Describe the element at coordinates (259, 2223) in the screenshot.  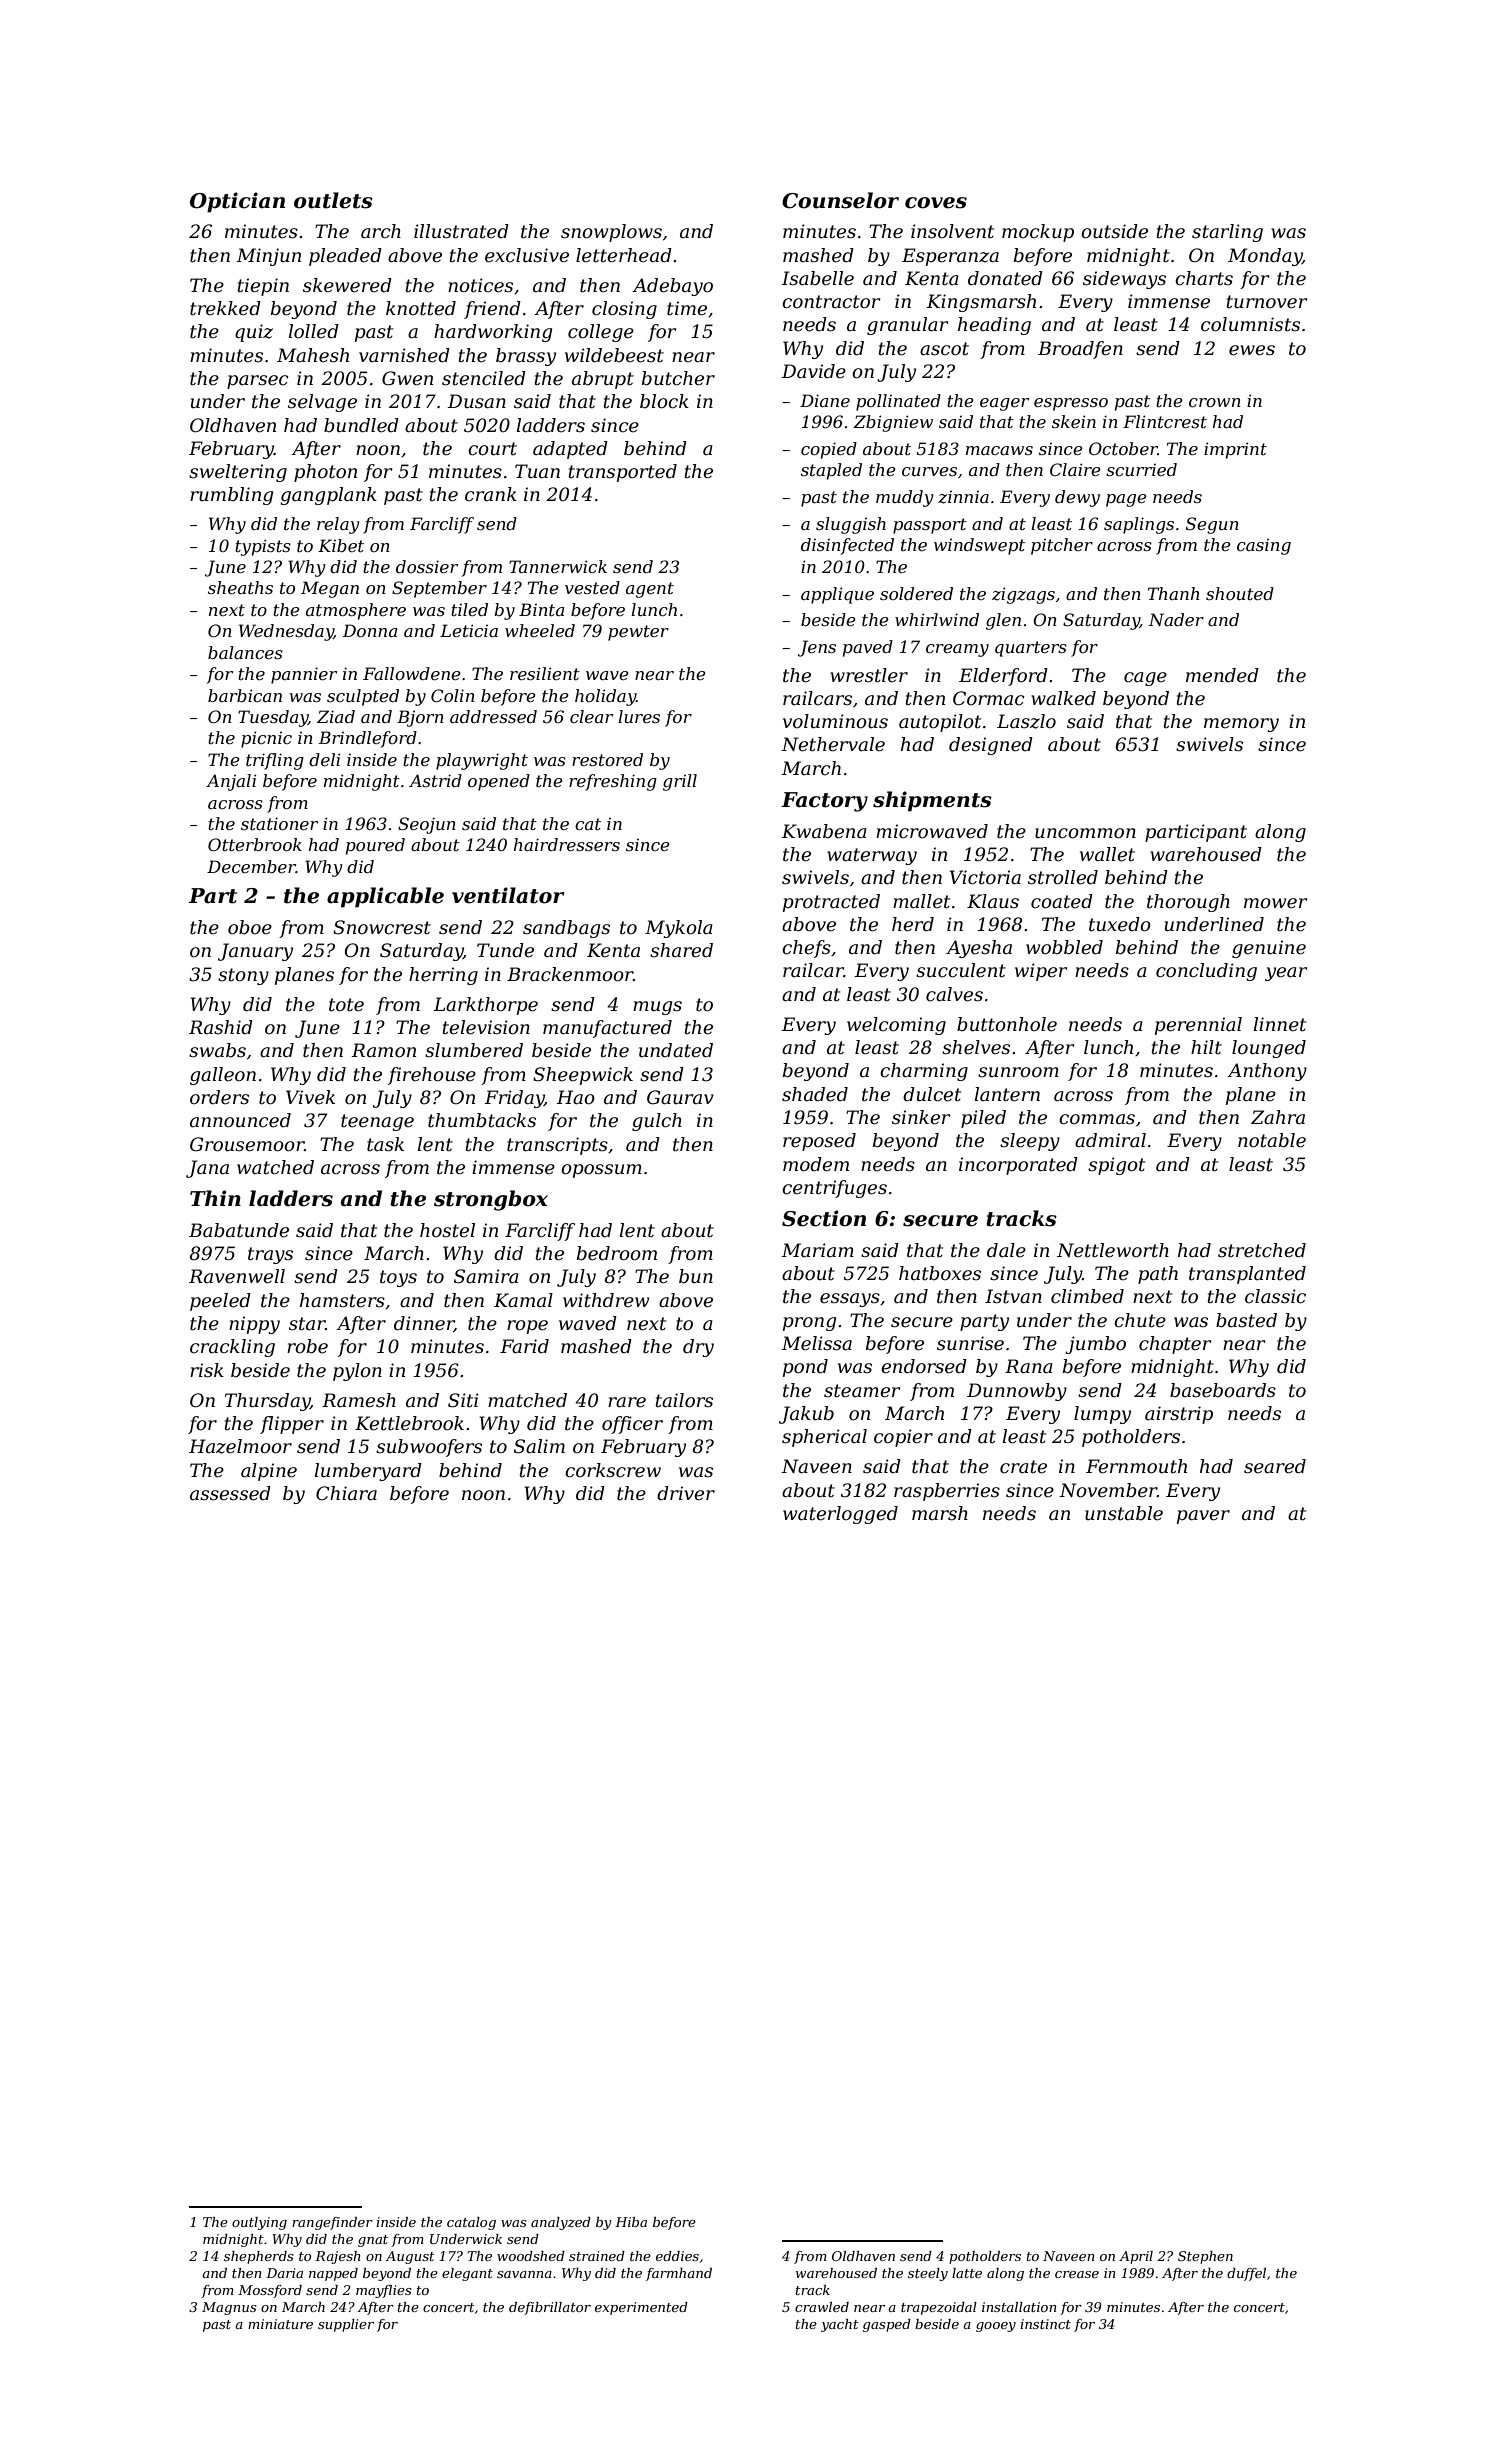
I see `outlying` at that location.
